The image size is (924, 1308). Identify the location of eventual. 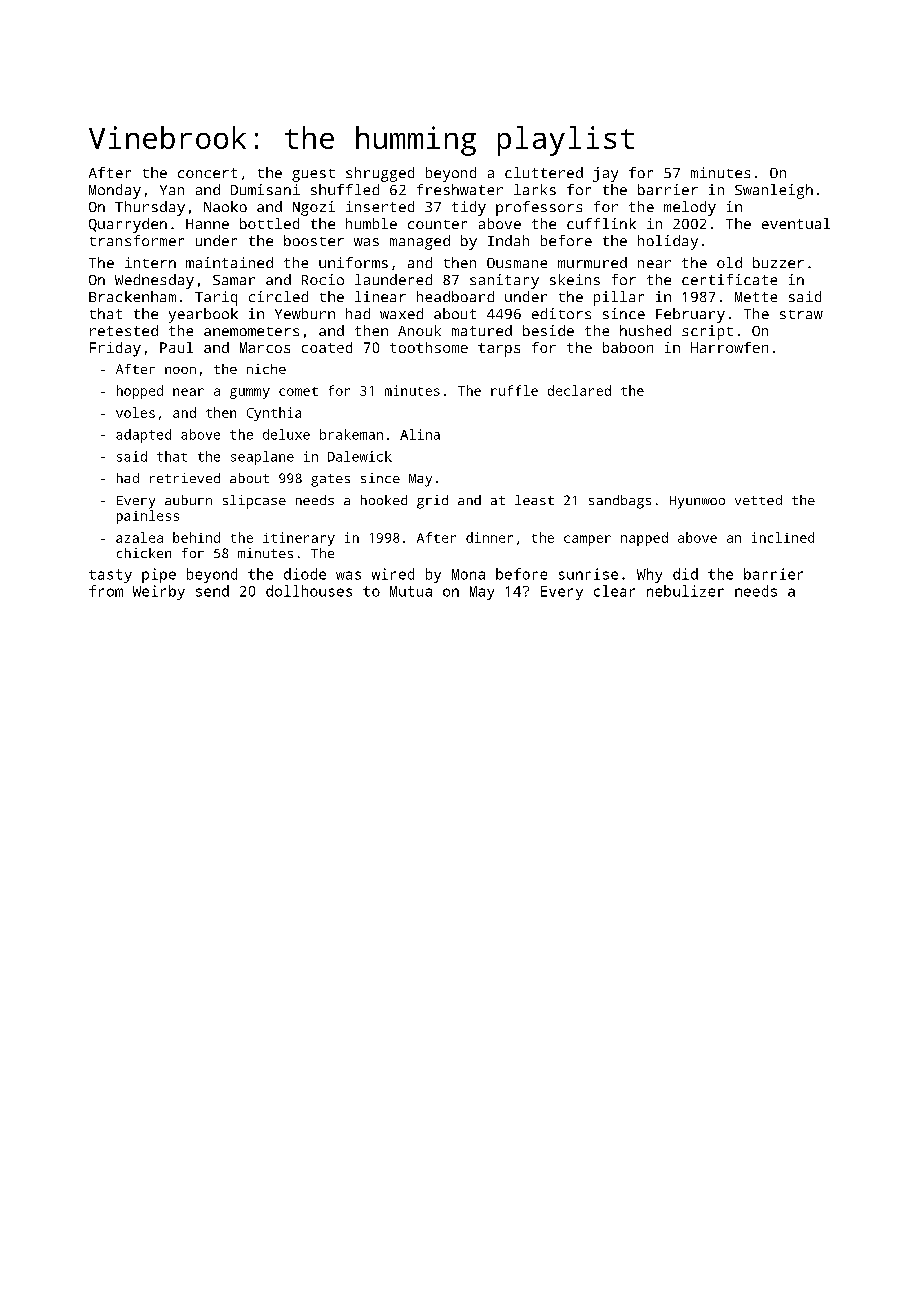
(796, 223).
